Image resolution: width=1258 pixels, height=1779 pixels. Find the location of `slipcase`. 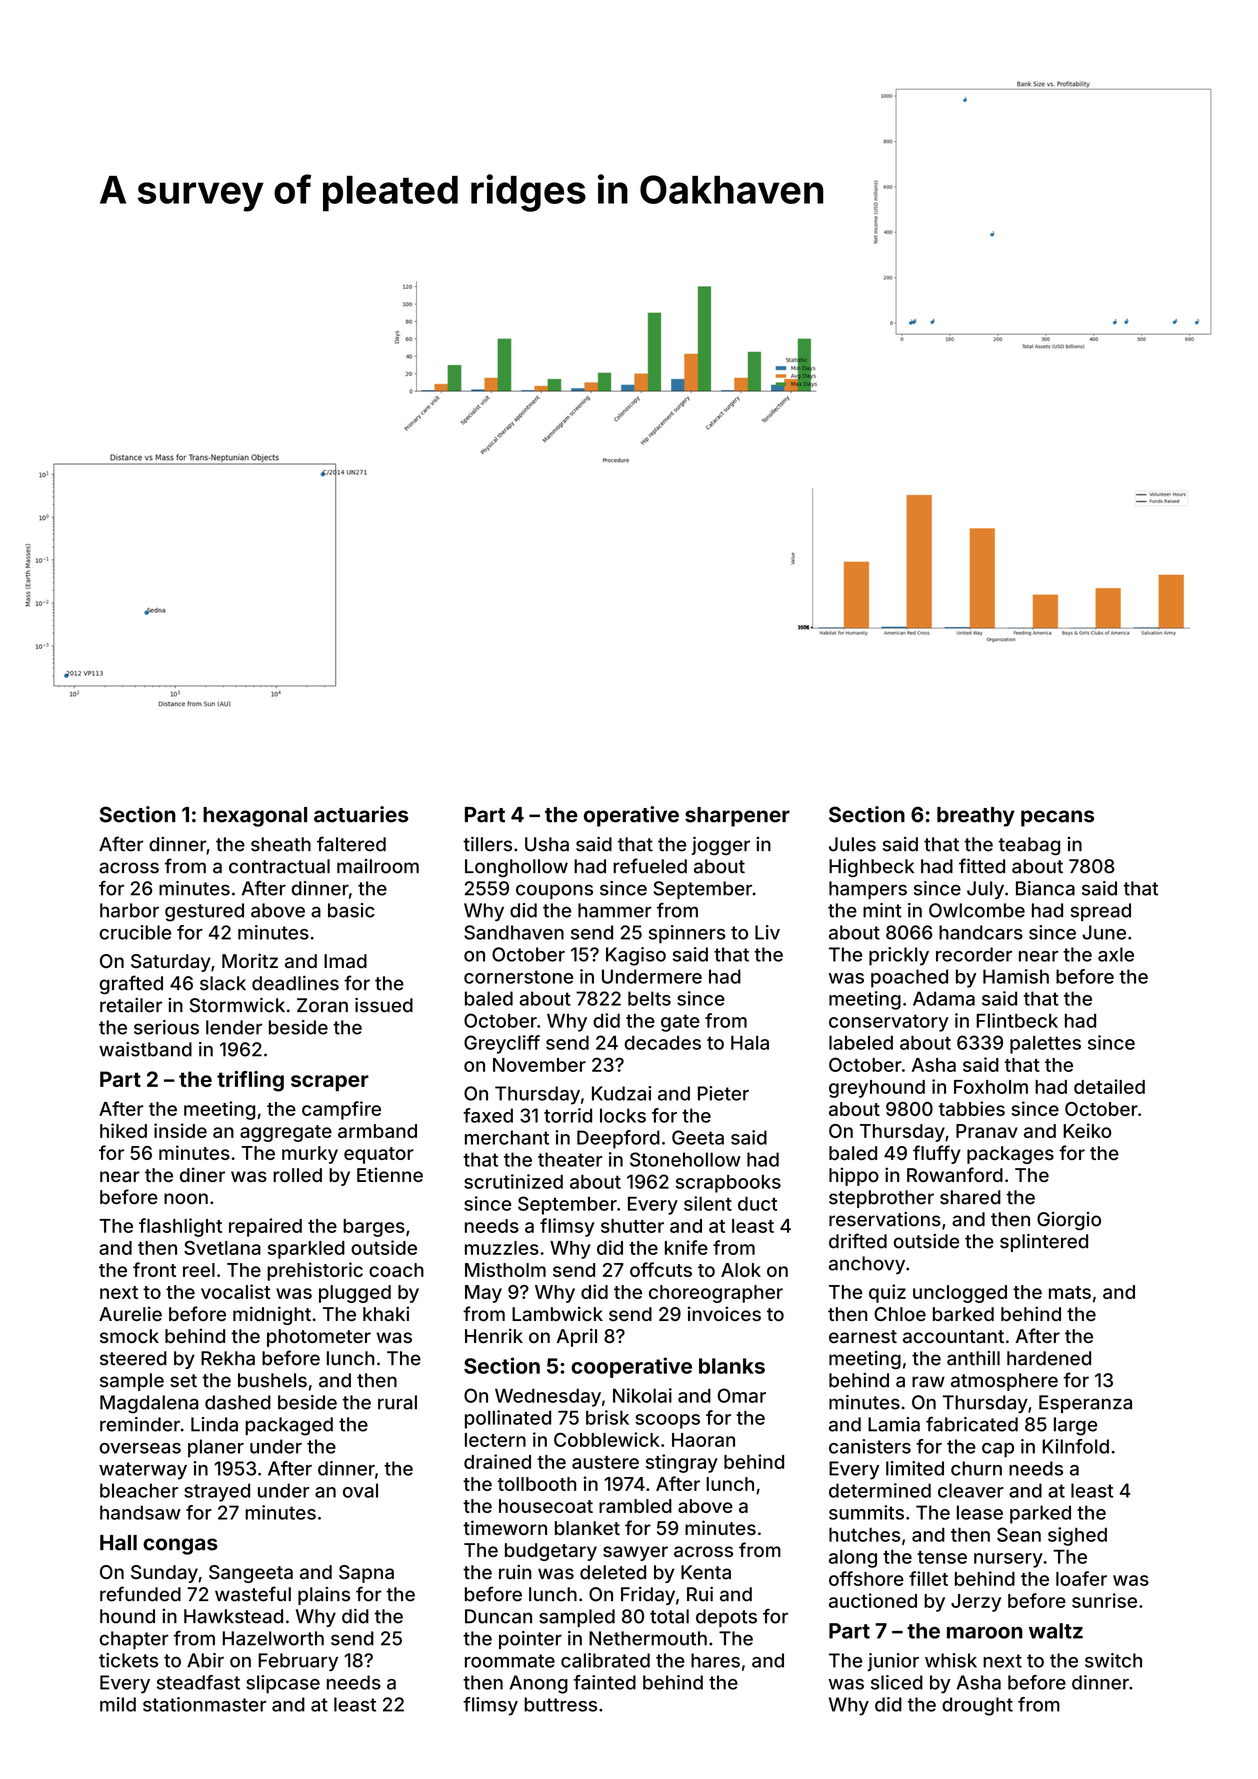

slipcase is located at coordinates (283, 1684).
